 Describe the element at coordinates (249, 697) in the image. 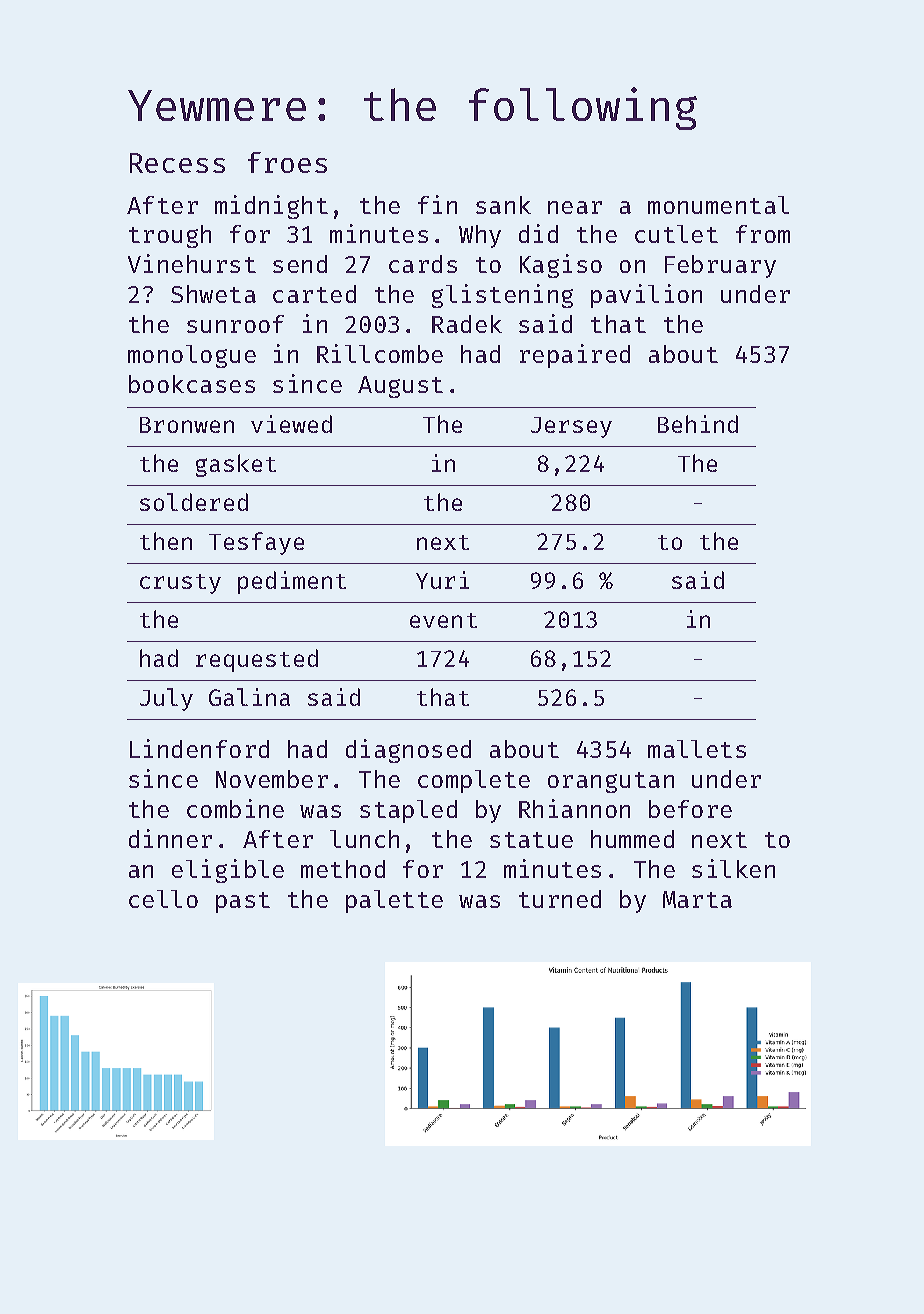

I see `Galina` at that location.
